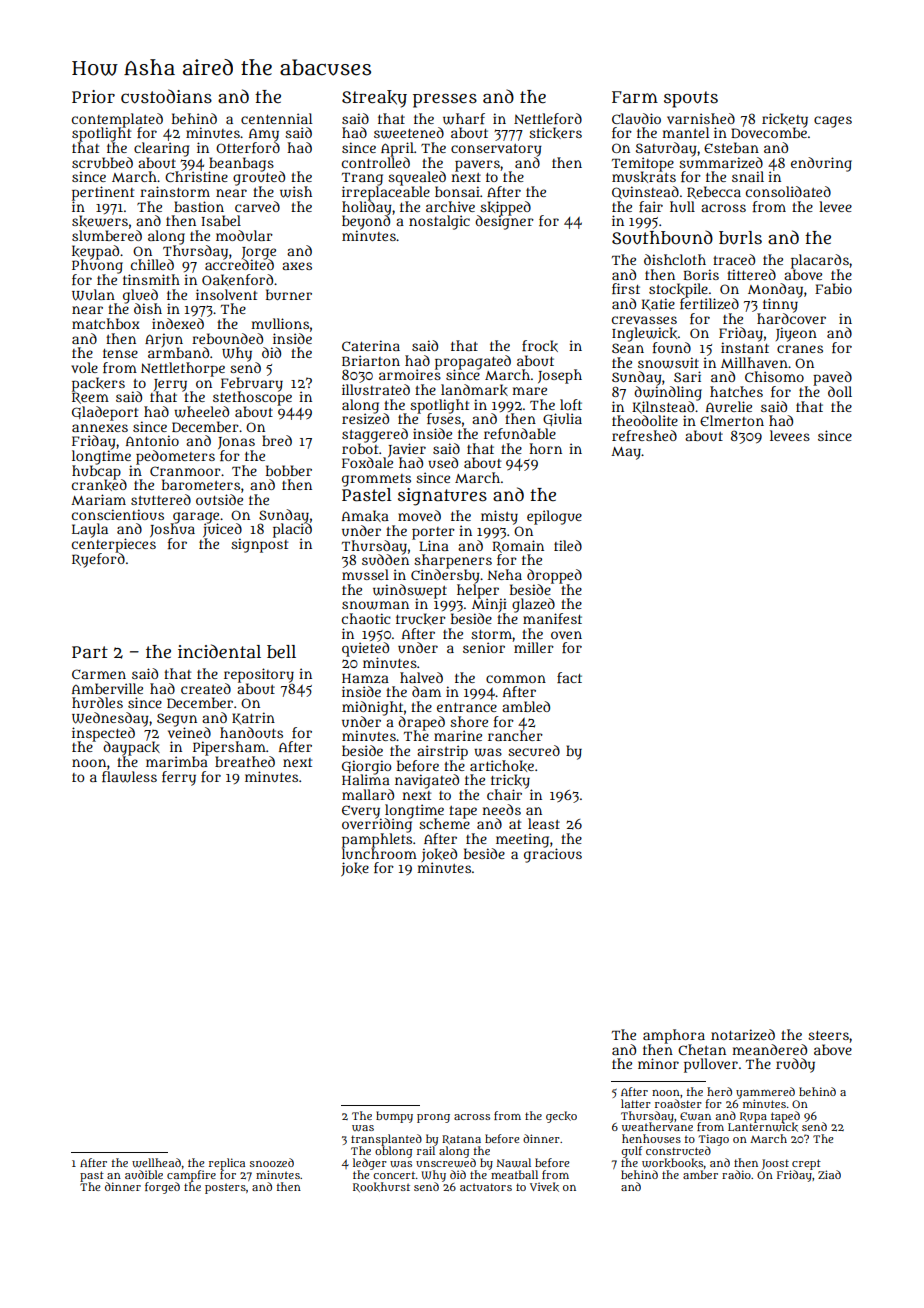  Describe the element at coordinates (227, 1164) in the screenshot. I see `replica` at that location.
